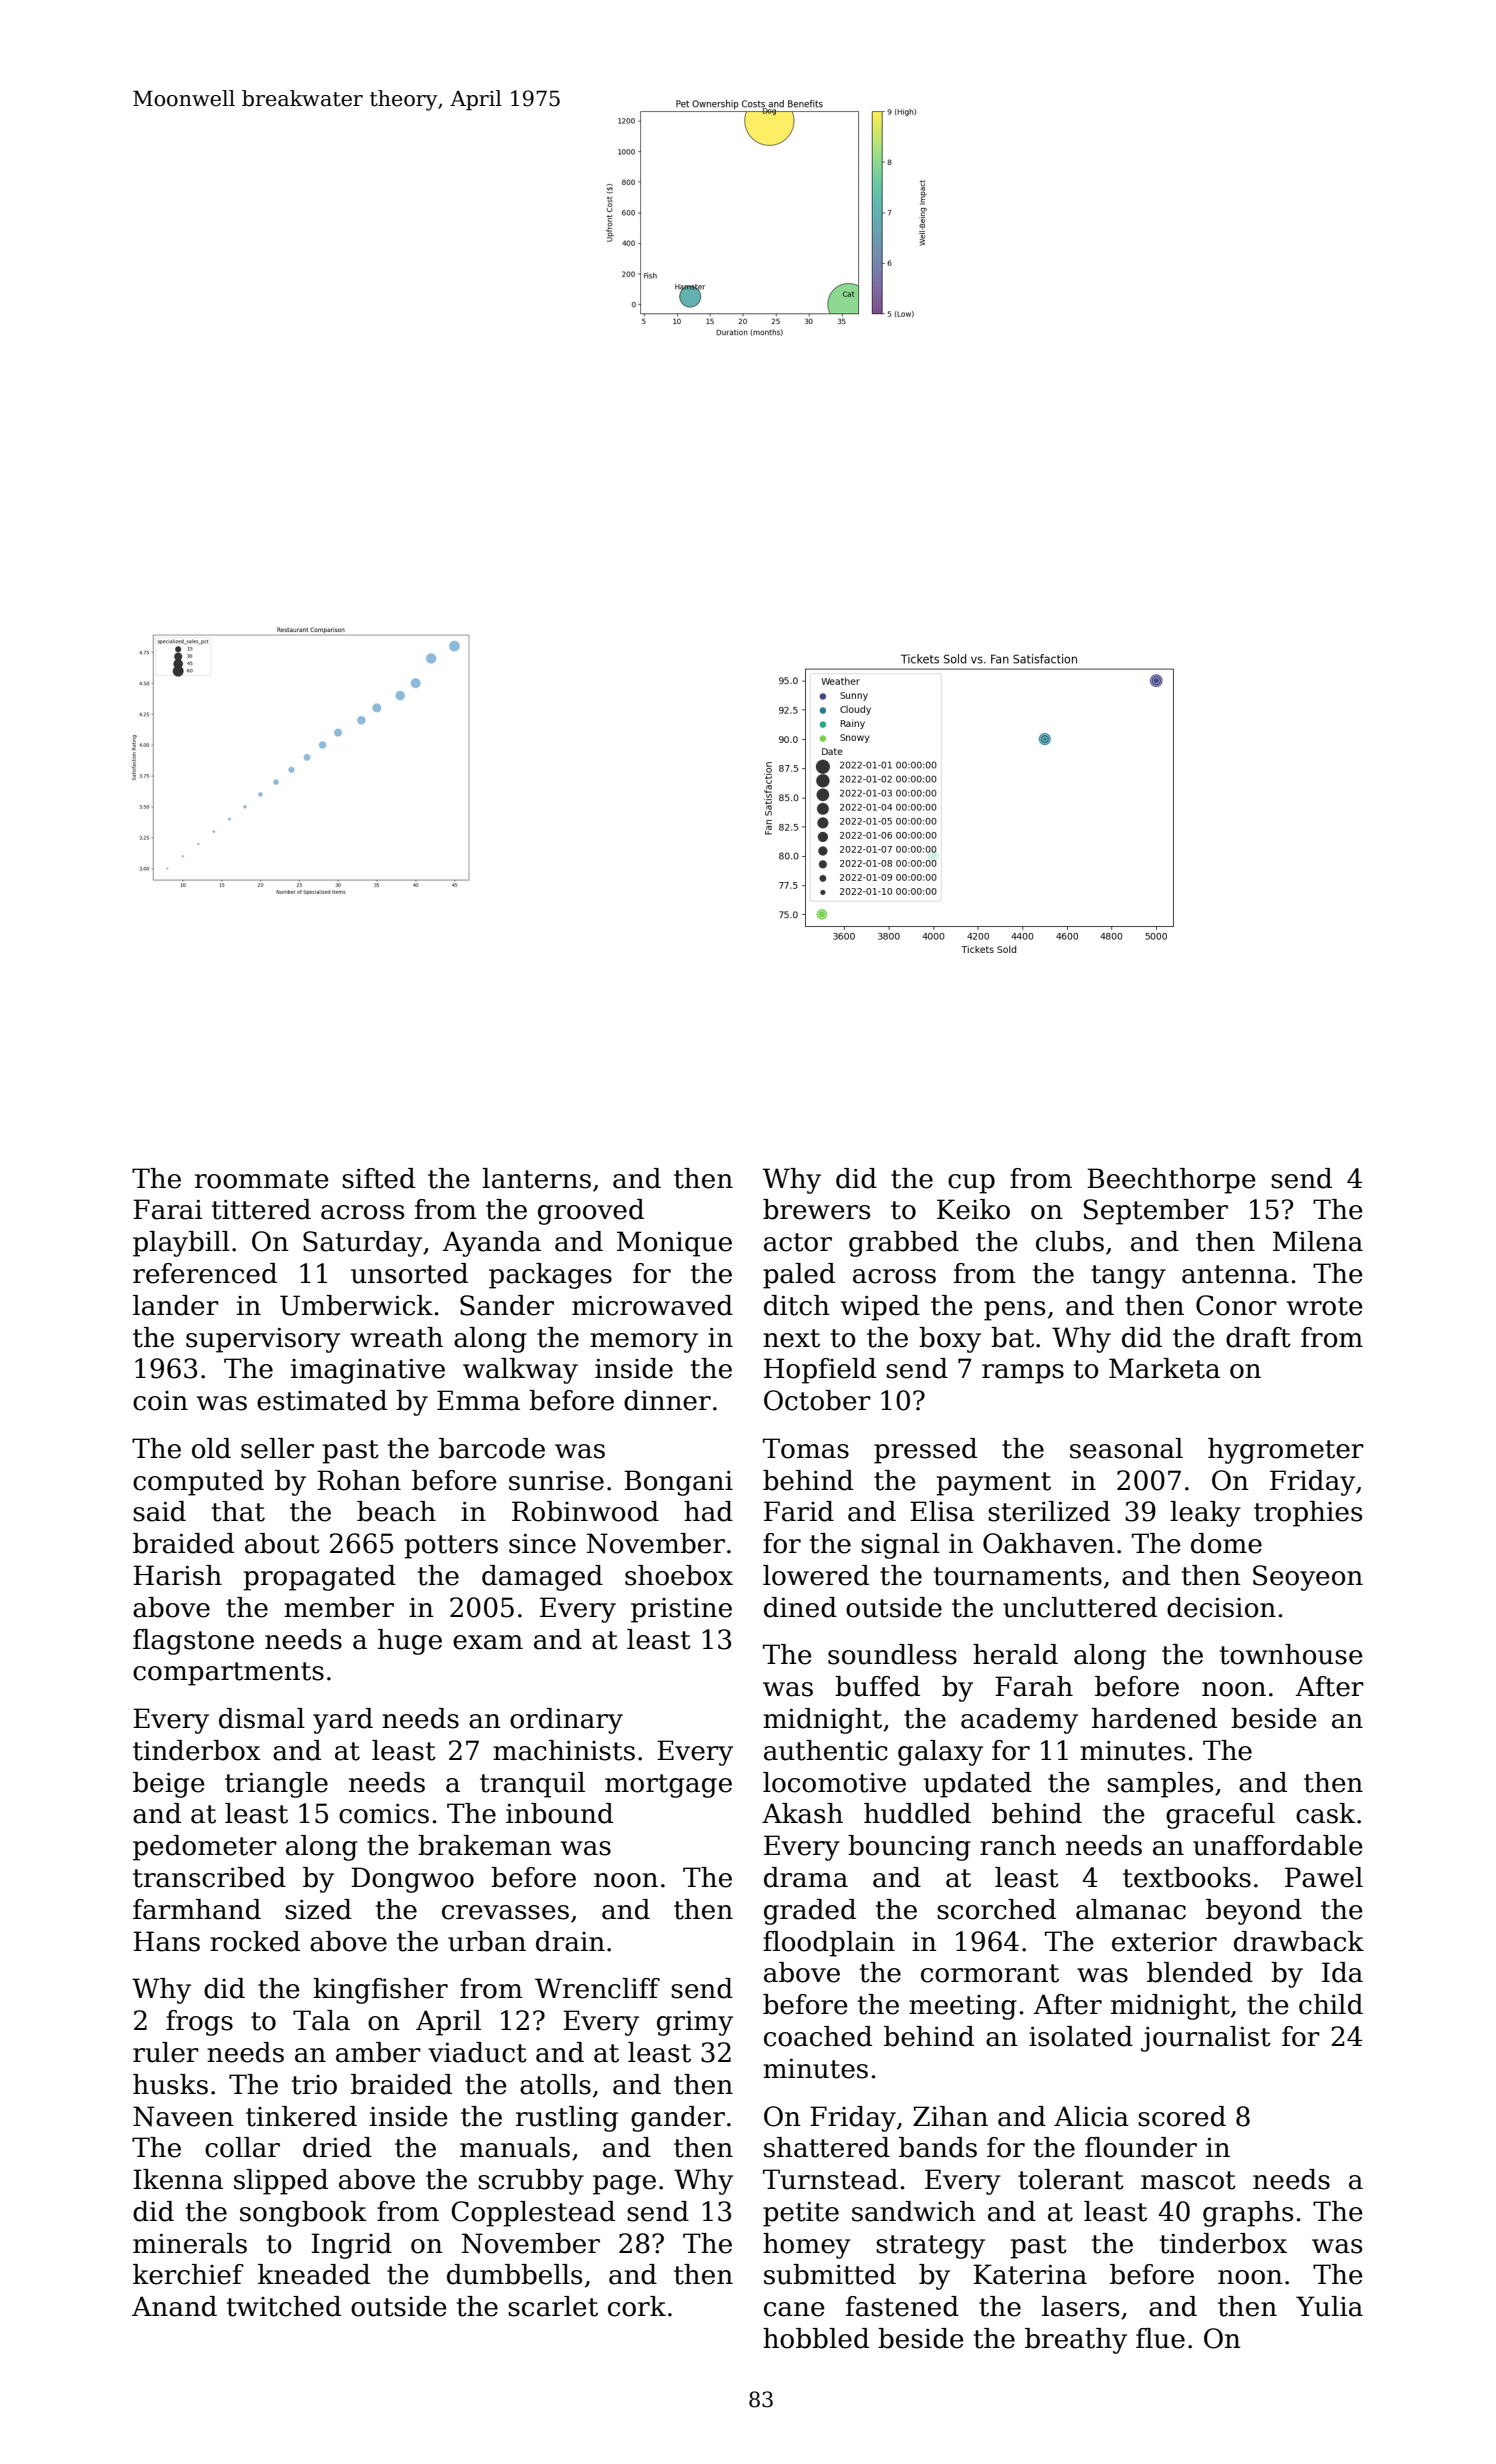  Describe the element at coordinates (451, 1547) in the document. I see `potters` at that location.
